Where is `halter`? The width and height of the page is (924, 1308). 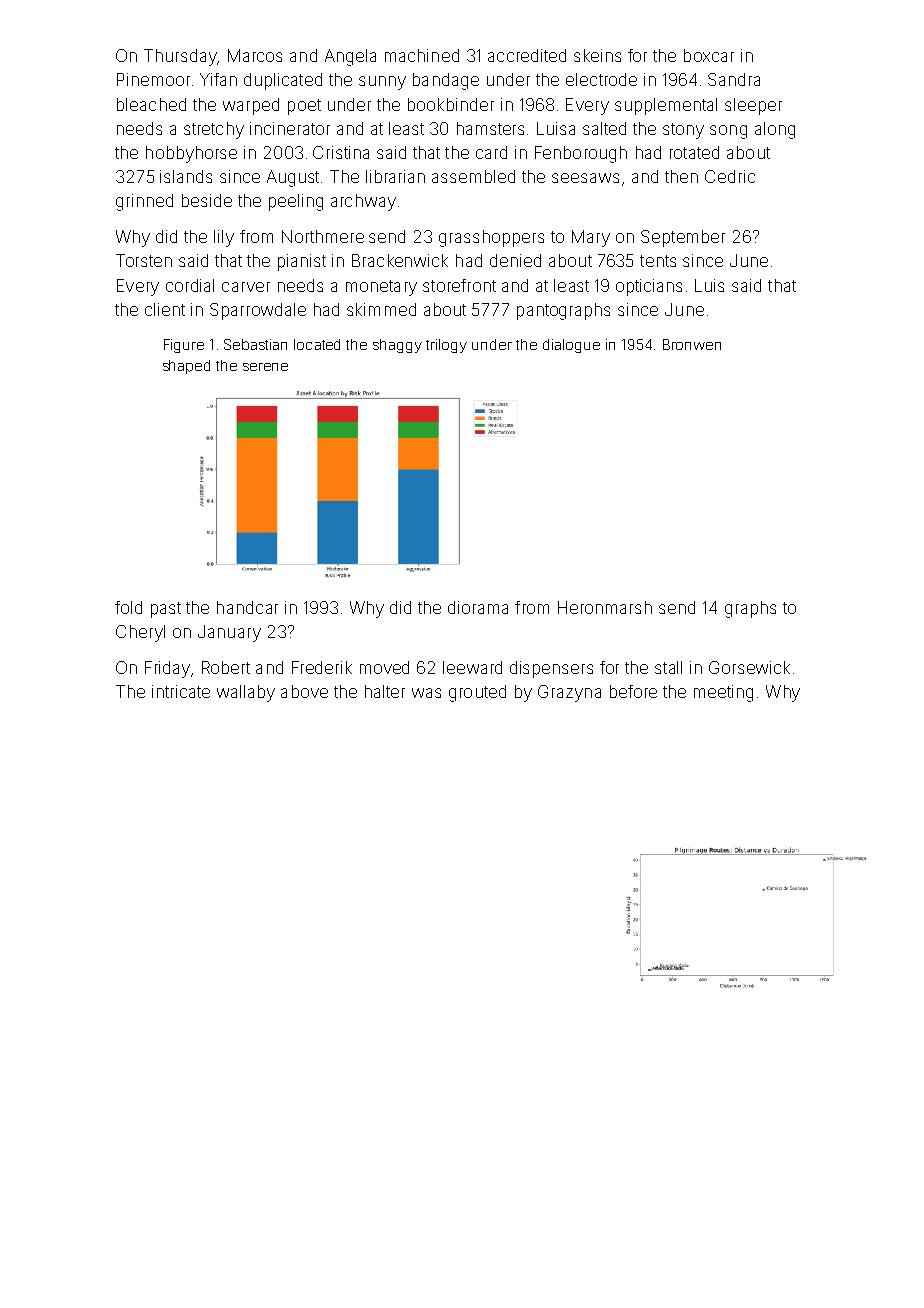 halter is located at coordinates (385, 691).
